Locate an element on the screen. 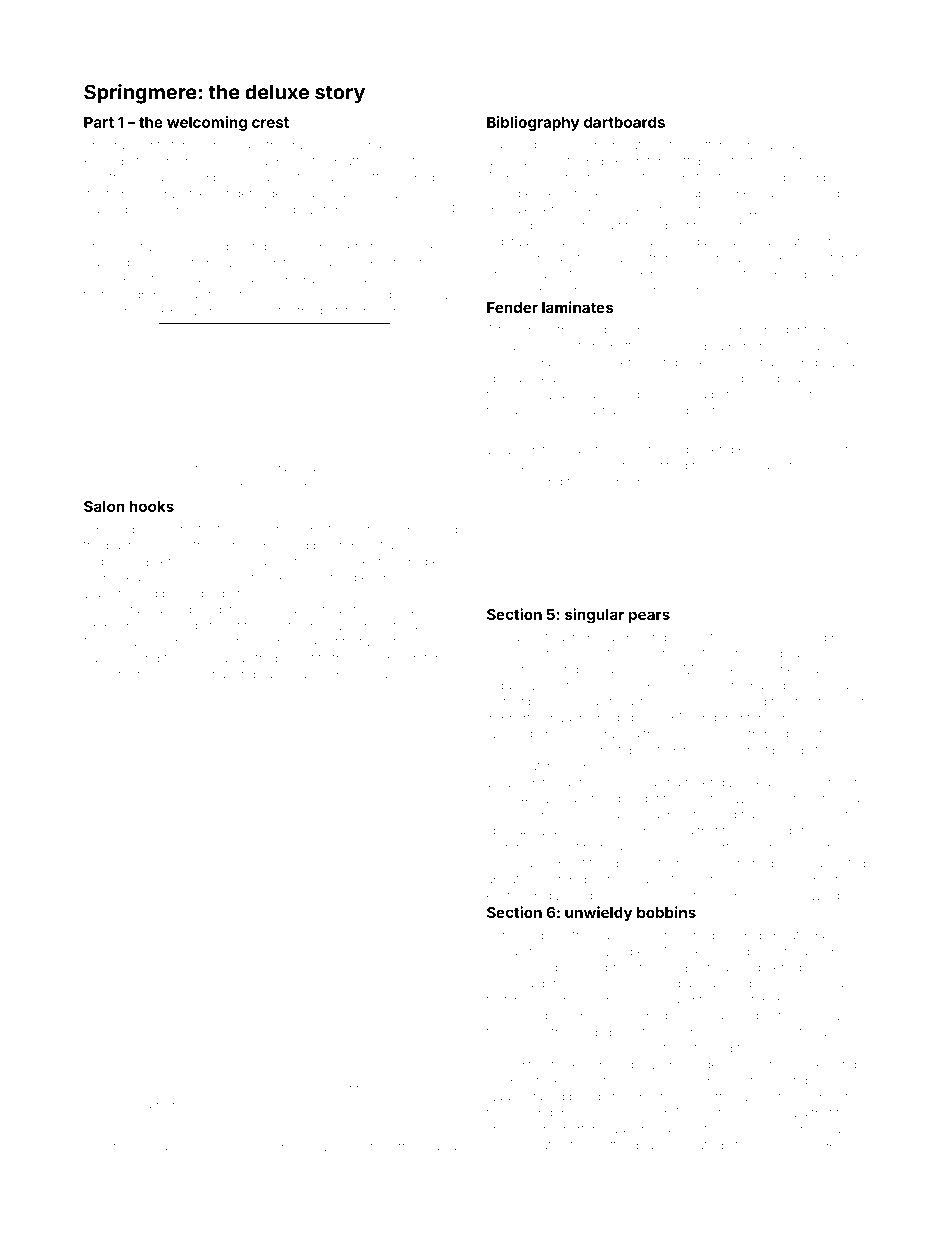  hearth is located at coordinates (552, 378).
